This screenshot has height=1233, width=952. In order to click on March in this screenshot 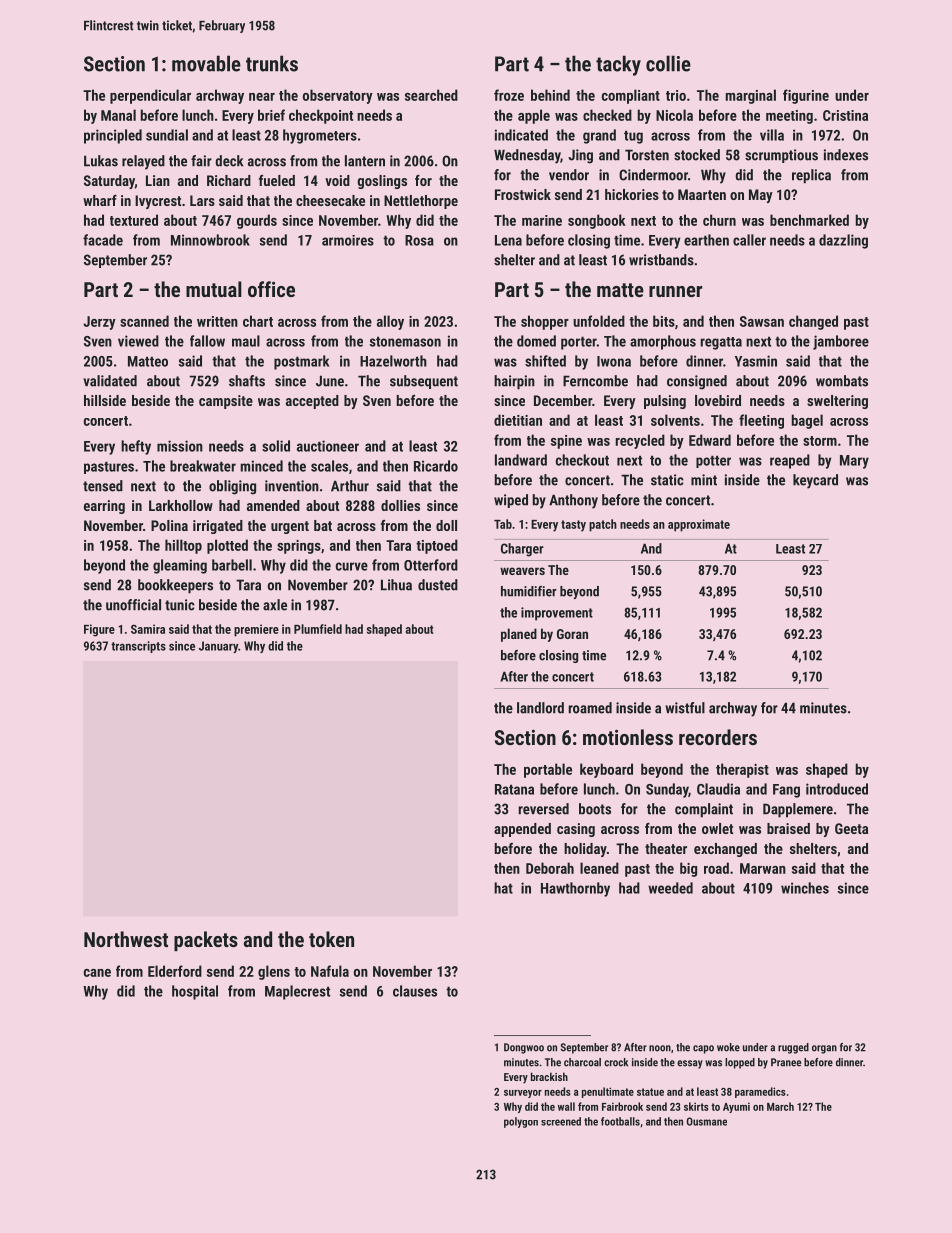, I will do `click(780, 1106)`.
